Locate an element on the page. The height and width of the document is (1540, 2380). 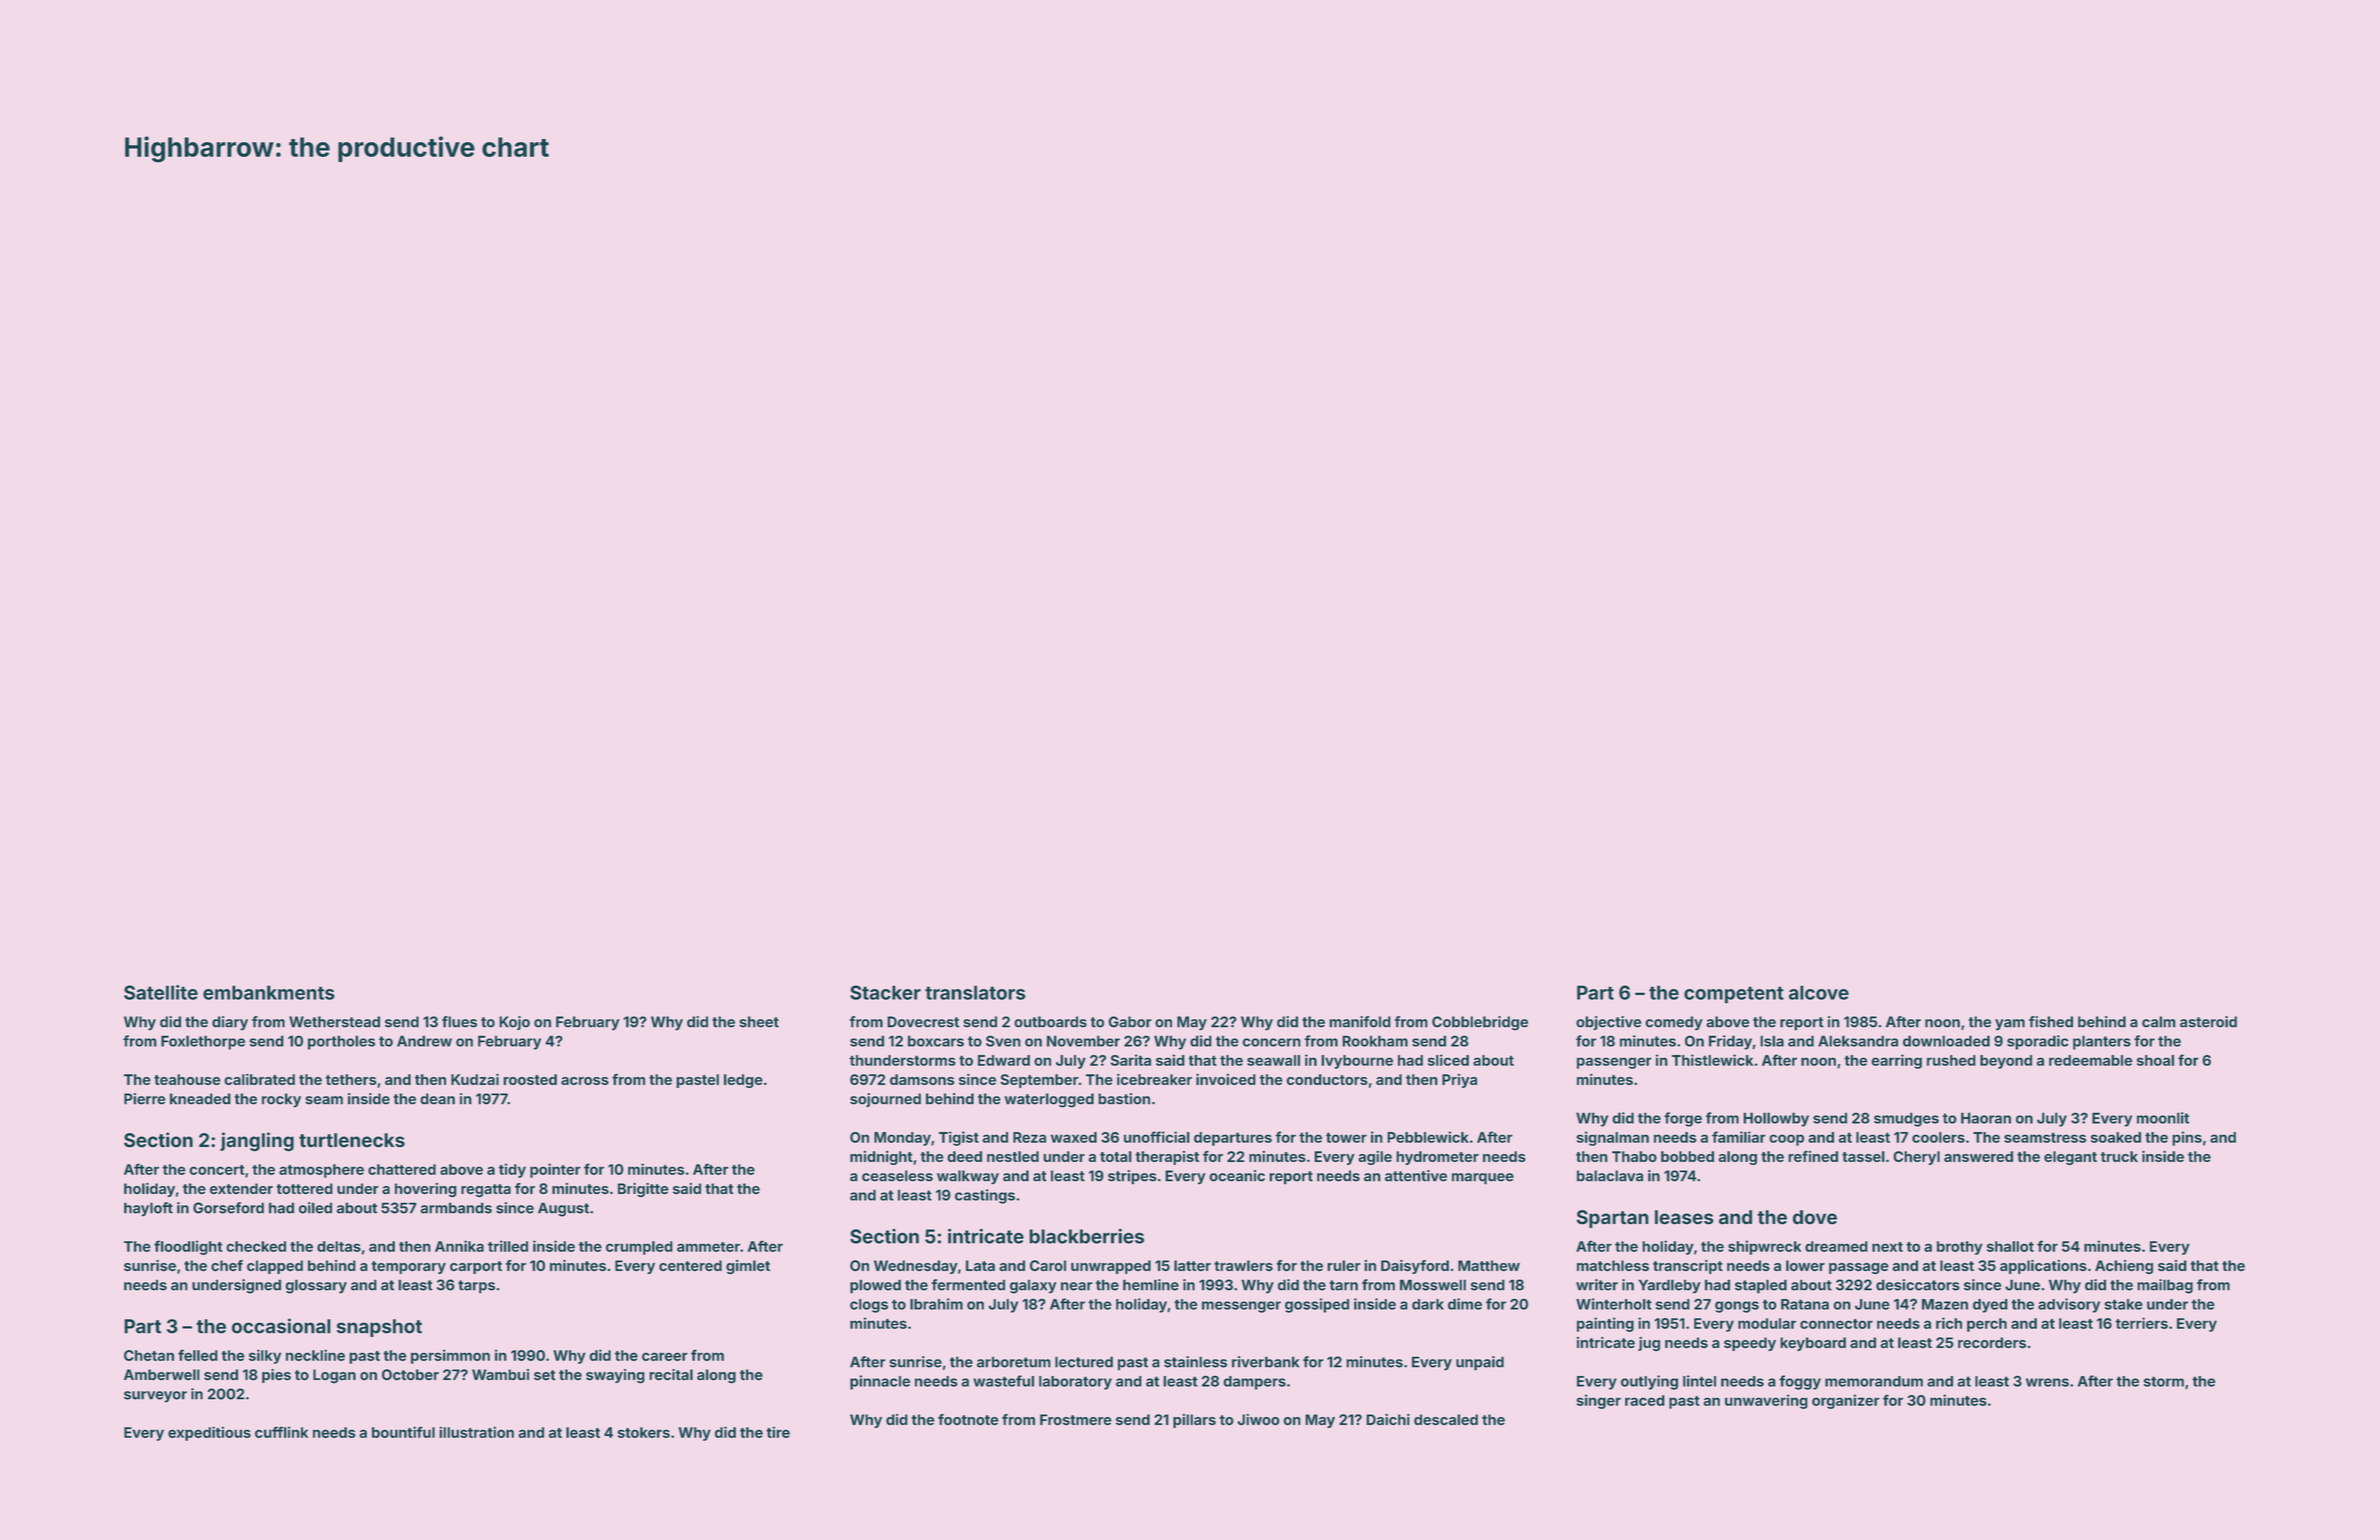
asteroid is located at coordinates (2208, 1022).
